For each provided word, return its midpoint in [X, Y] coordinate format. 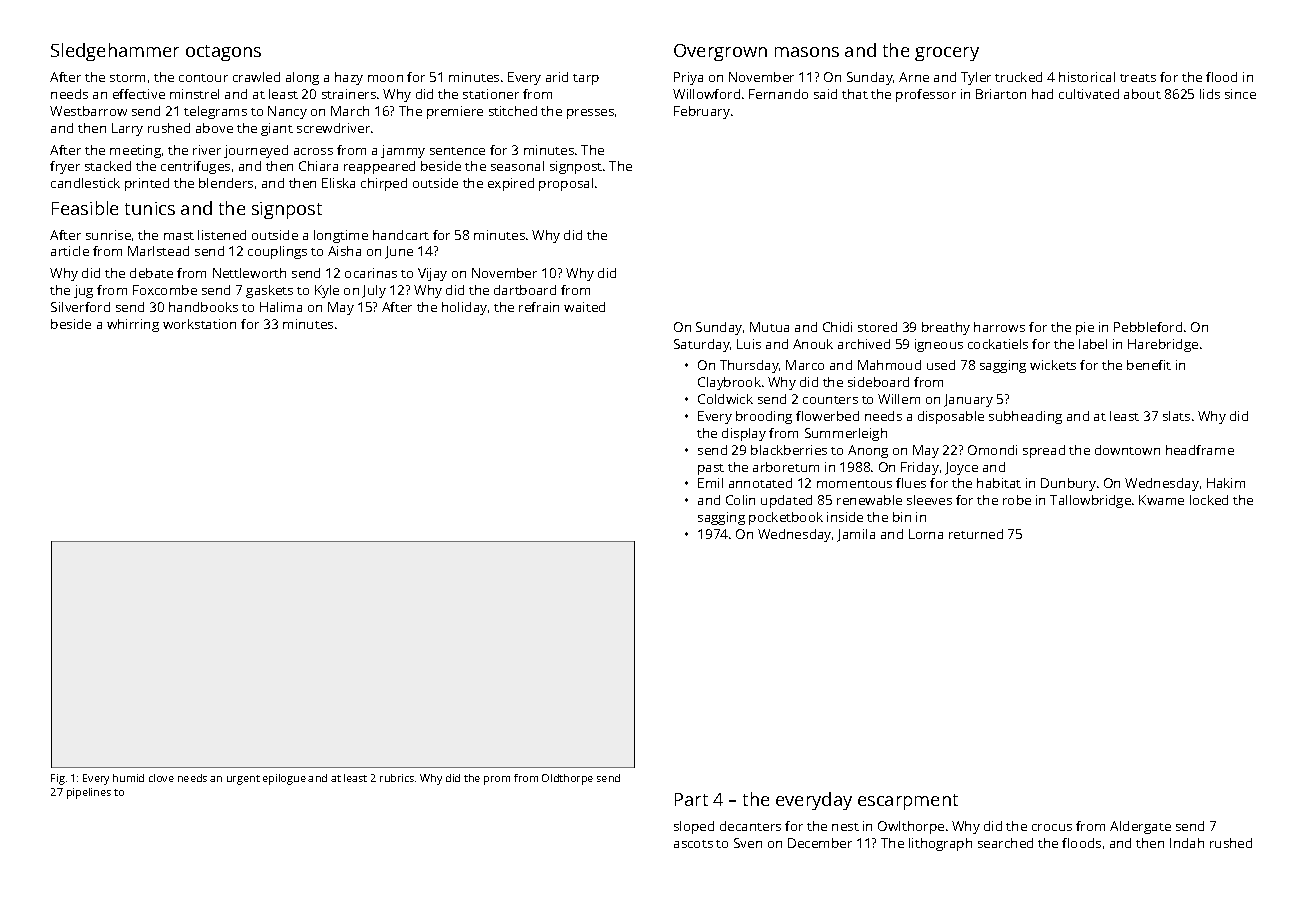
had [1042, 94]
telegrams [215, 112]
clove [161, 778]
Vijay [432, 274]
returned [976, 534]
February [702, 112]
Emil [710, 483]
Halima [281, 307]
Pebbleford [1148, 327]
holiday [464, 308]
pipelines [89, 793]
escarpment [908, 802]
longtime [341, 236]
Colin [740, 500]
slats [1176, 416]
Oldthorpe [567, 779]
